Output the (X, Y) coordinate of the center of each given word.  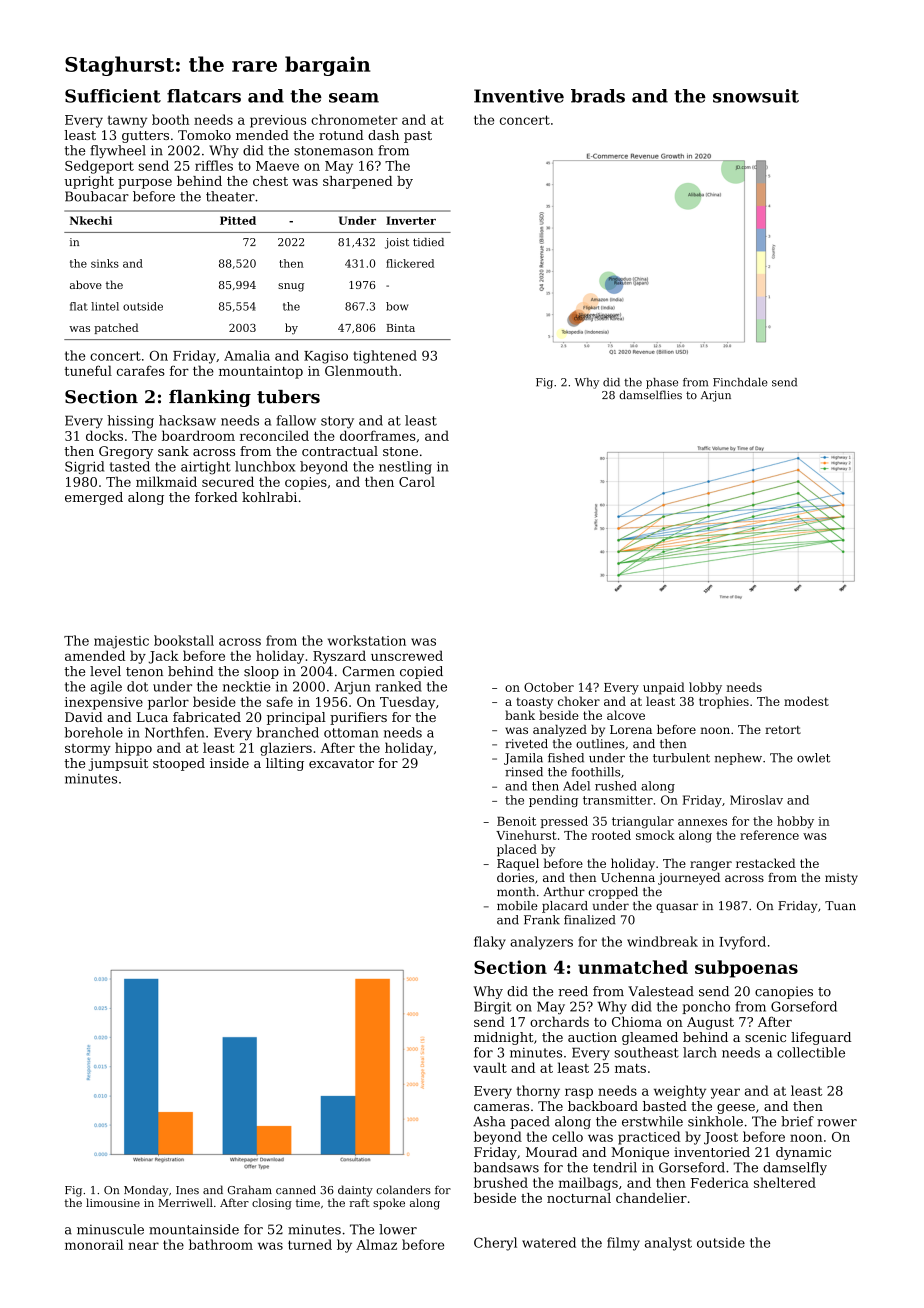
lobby (705, 688)
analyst (668, 1244)
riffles (214, 165)
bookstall (184, 640)
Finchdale (740, 382)
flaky (490, 943)
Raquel (518, 864)
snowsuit (756, 96)
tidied (428, 242)
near (143, 1246)
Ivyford (742, 943)
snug (291, 287)
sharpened (358, 182)
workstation (367, 640)
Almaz (376, 1244)
